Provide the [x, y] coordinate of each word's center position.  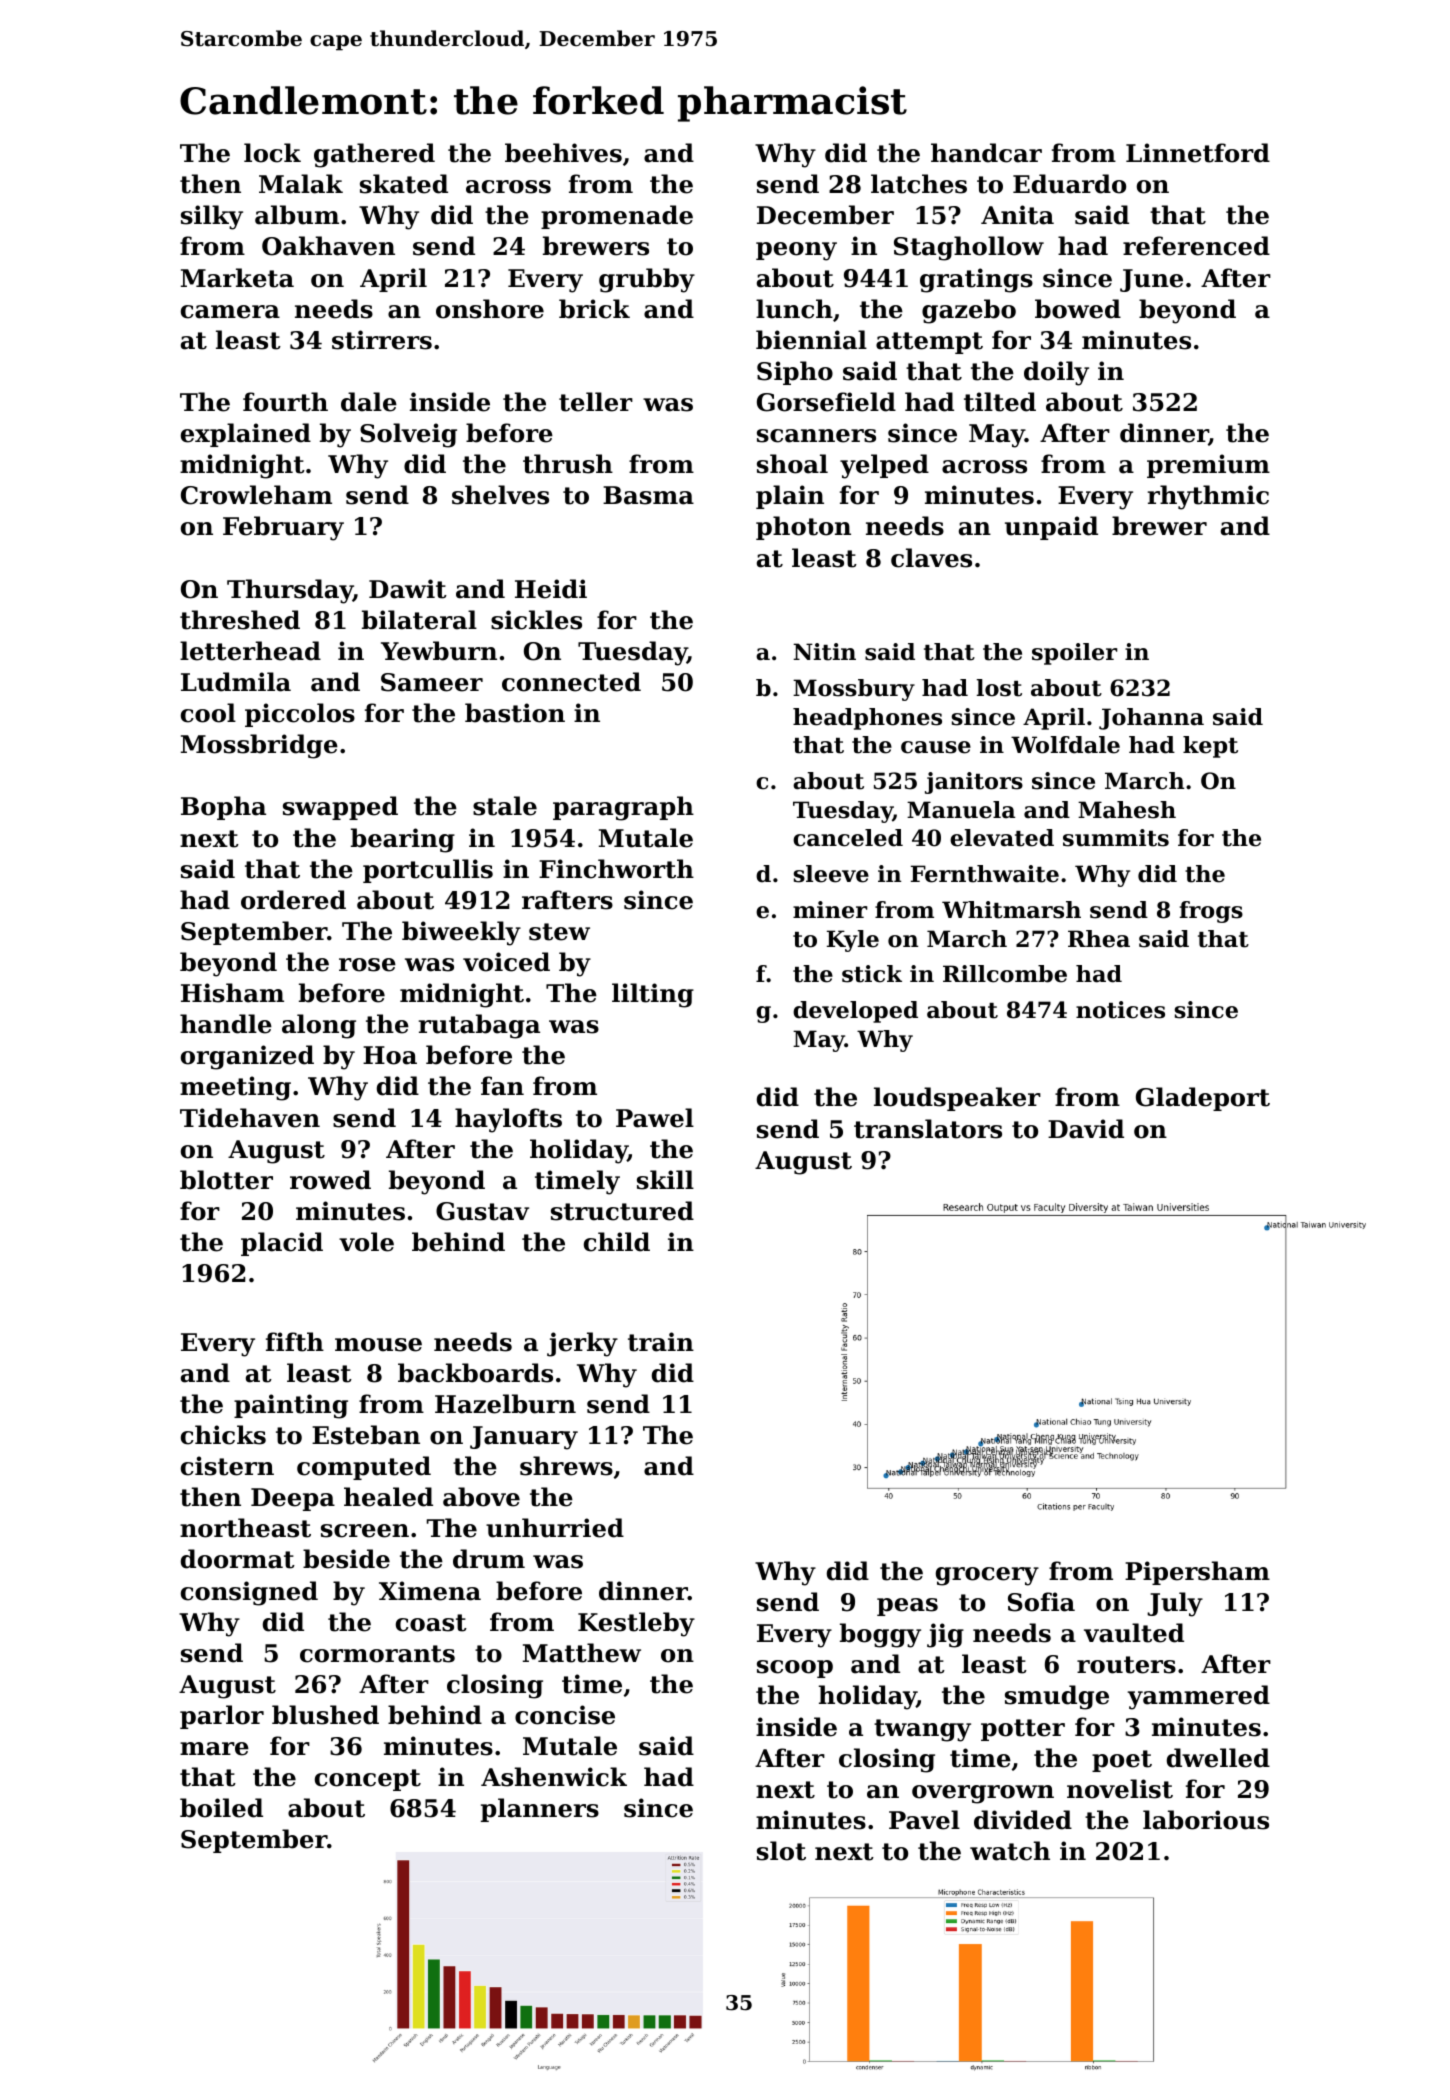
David [1086, 1129]
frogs [1211, 912]
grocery [987, 1576]
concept [368, 1780]
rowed [330, 1180]
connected [571, 682]
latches [919, 184]
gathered [374, 155]
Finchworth [616, 869]
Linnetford [1198, 153]
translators [928, 1129]
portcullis [428, 871]
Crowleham [256, 495]
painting [291, 1406]
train [661, 1342]
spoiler [1075, 654]
